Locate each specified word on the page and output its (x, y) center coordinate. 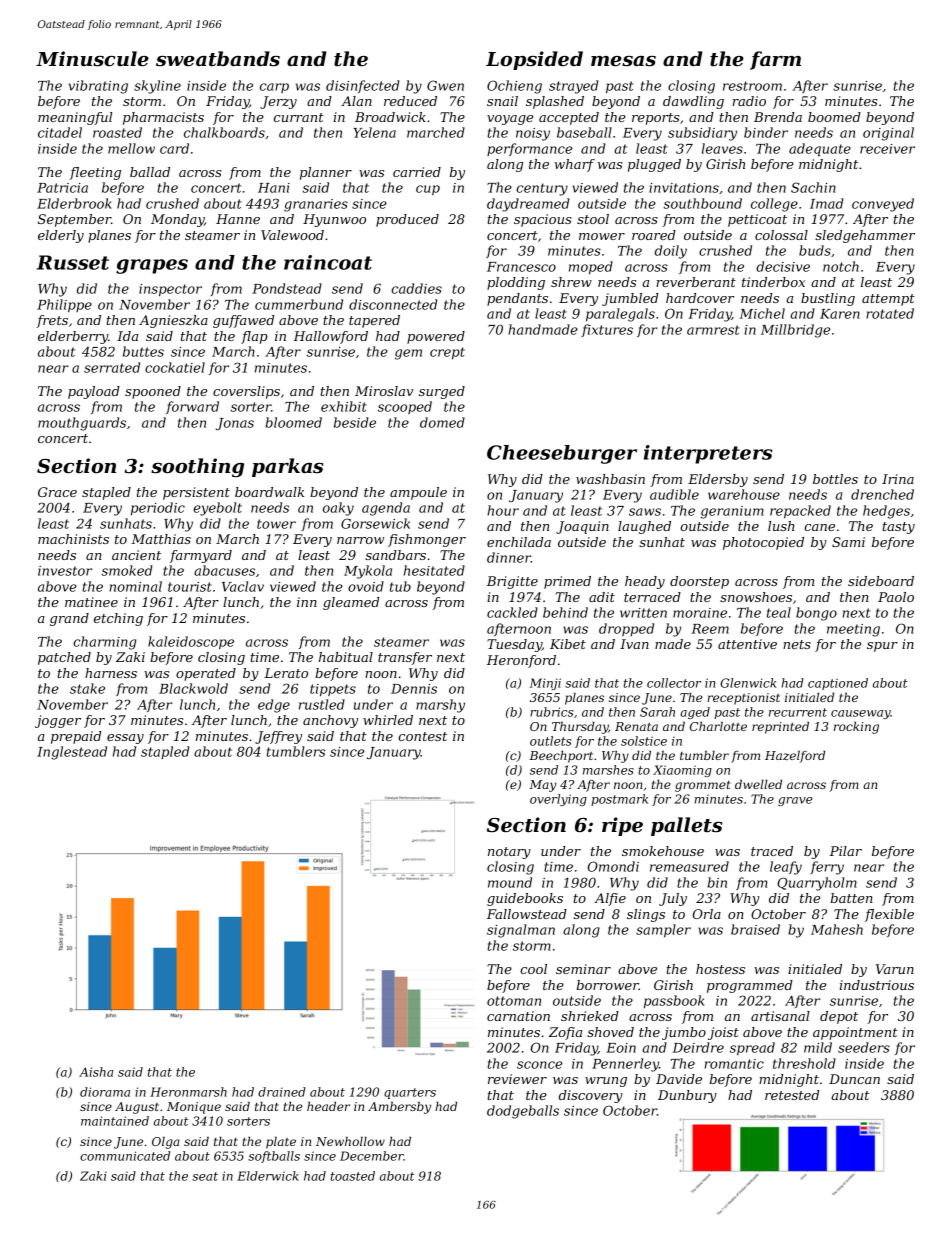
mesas (623, 61)
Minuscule (92, 59)
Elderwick (268, 1176)
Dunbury (687, 1096)
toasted (353, 1176)
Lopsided (534, 60)
